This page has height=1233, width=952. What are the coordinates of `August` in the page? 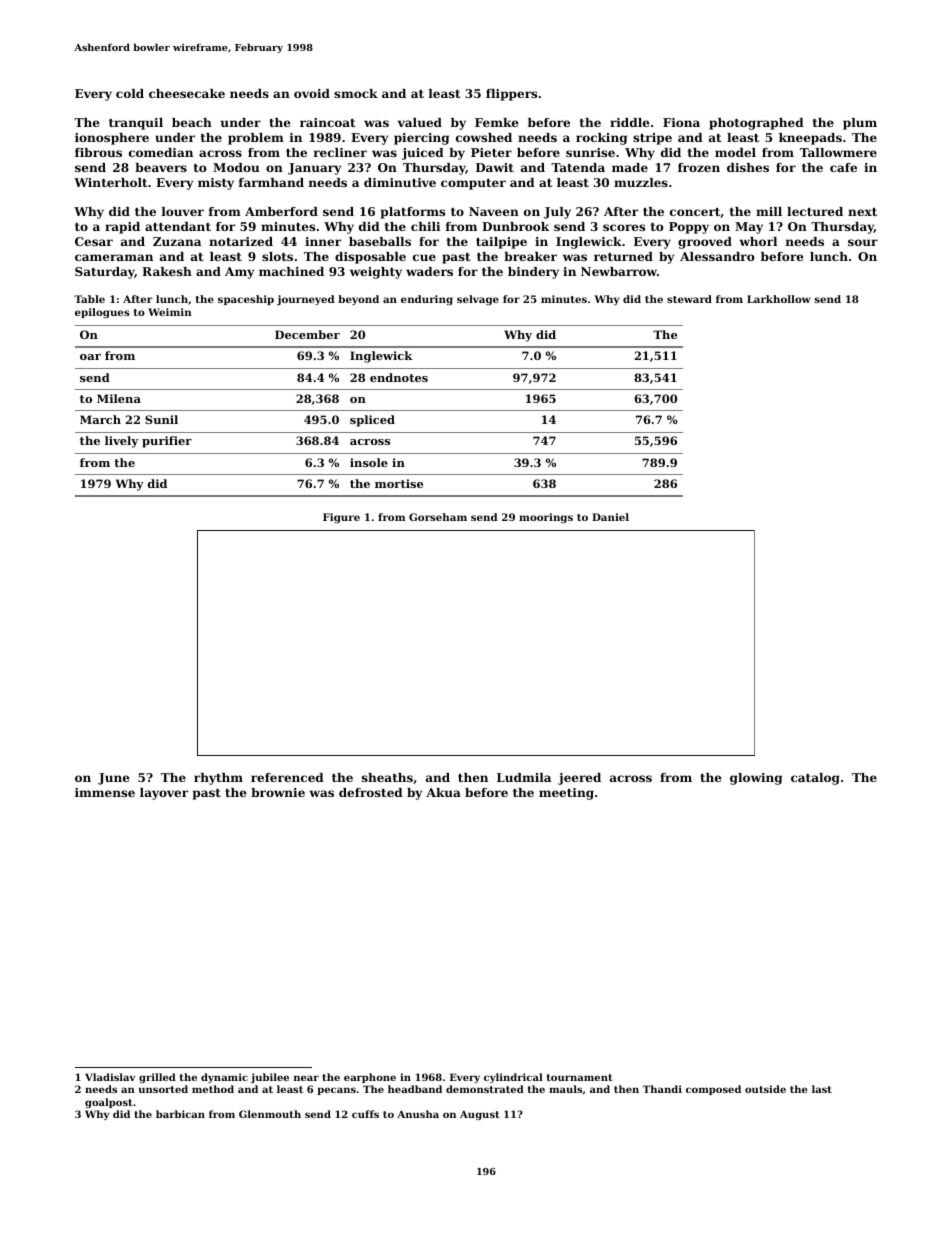 It's located at (480, 1115).
